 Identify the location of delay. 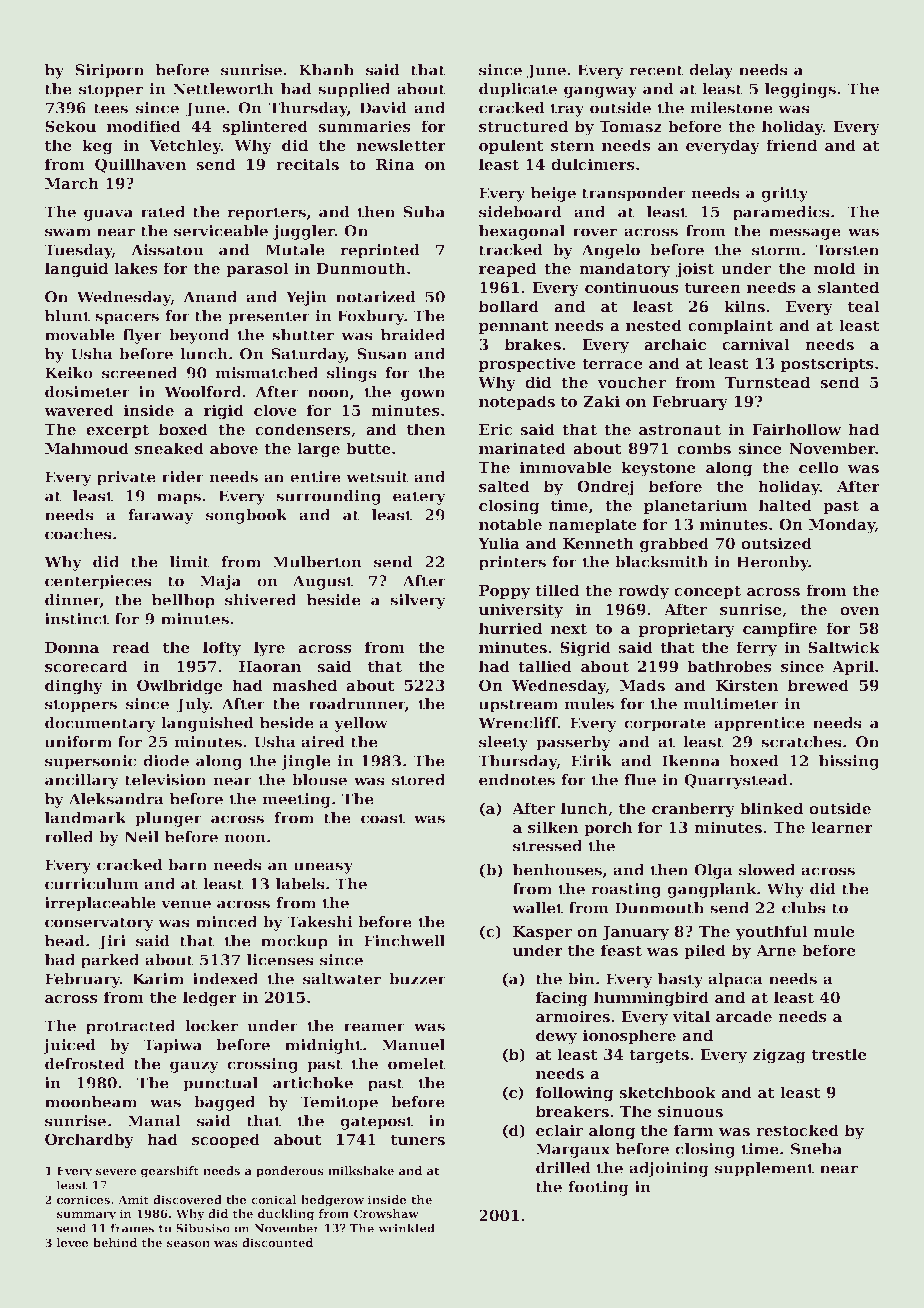
(711, 71).
